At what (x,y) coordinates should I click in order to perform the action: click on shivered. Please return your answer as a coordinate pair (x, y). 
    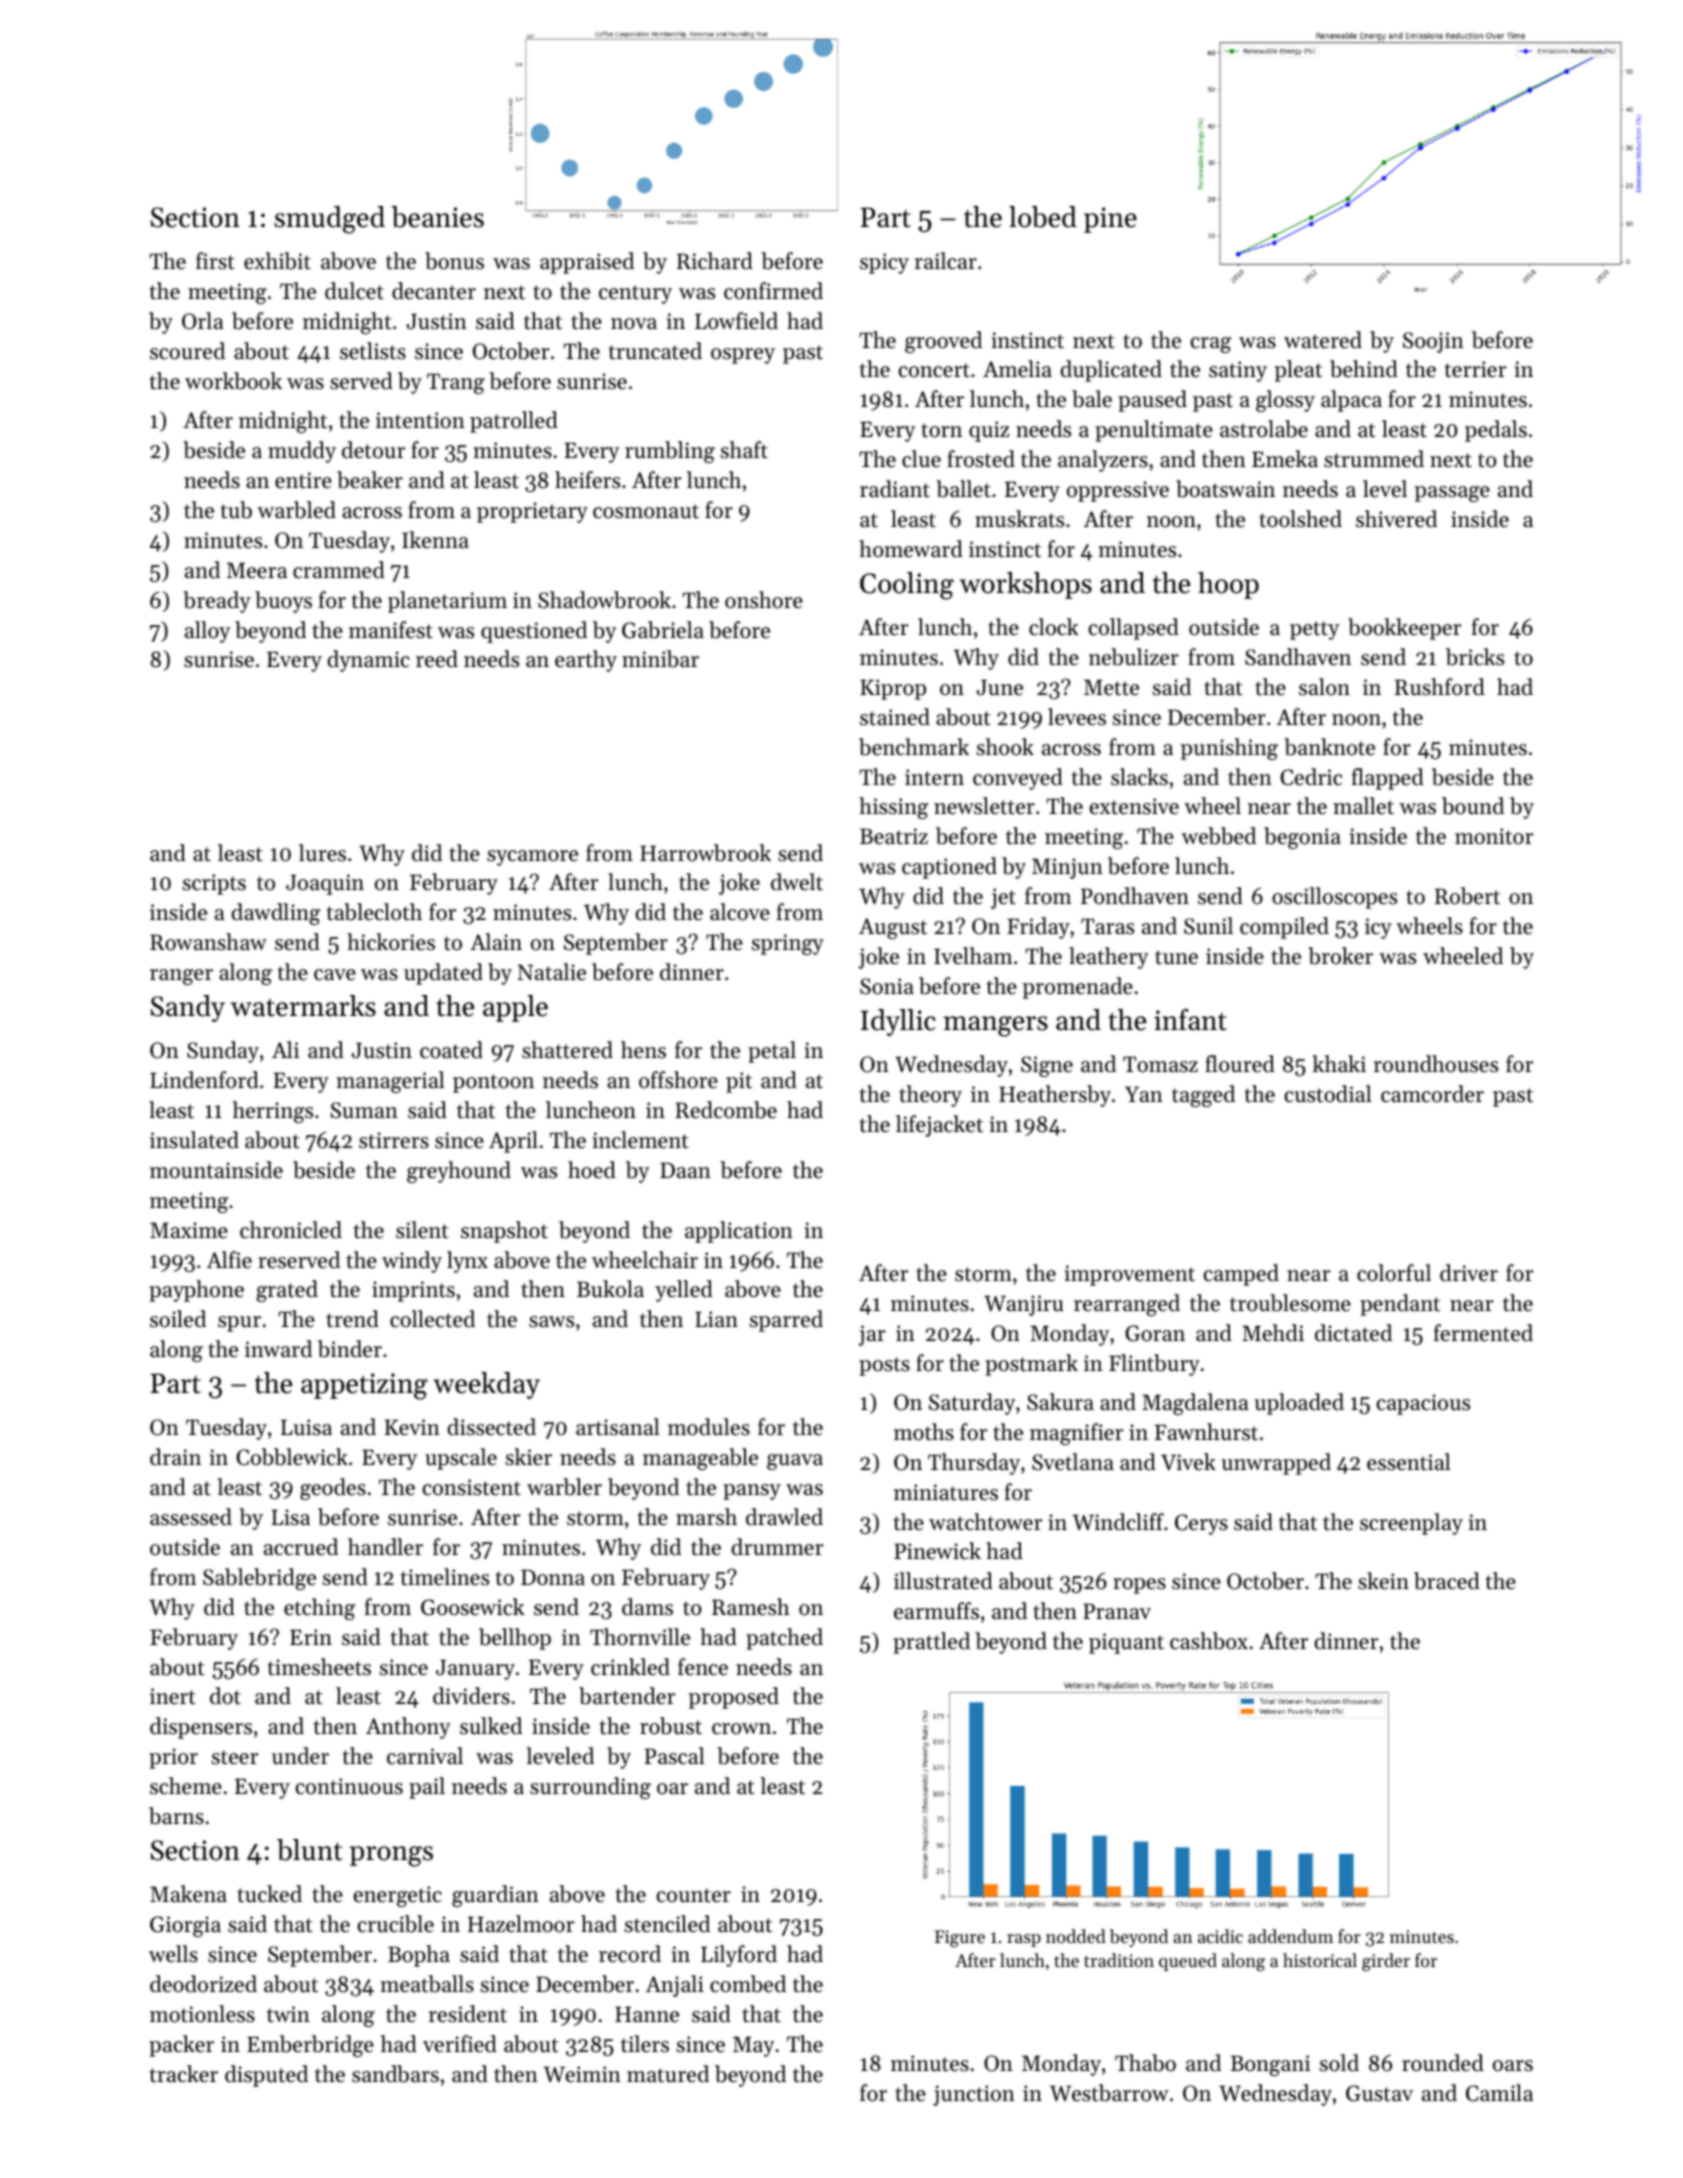
    Looking at the image, I should click on (1396, 519).
